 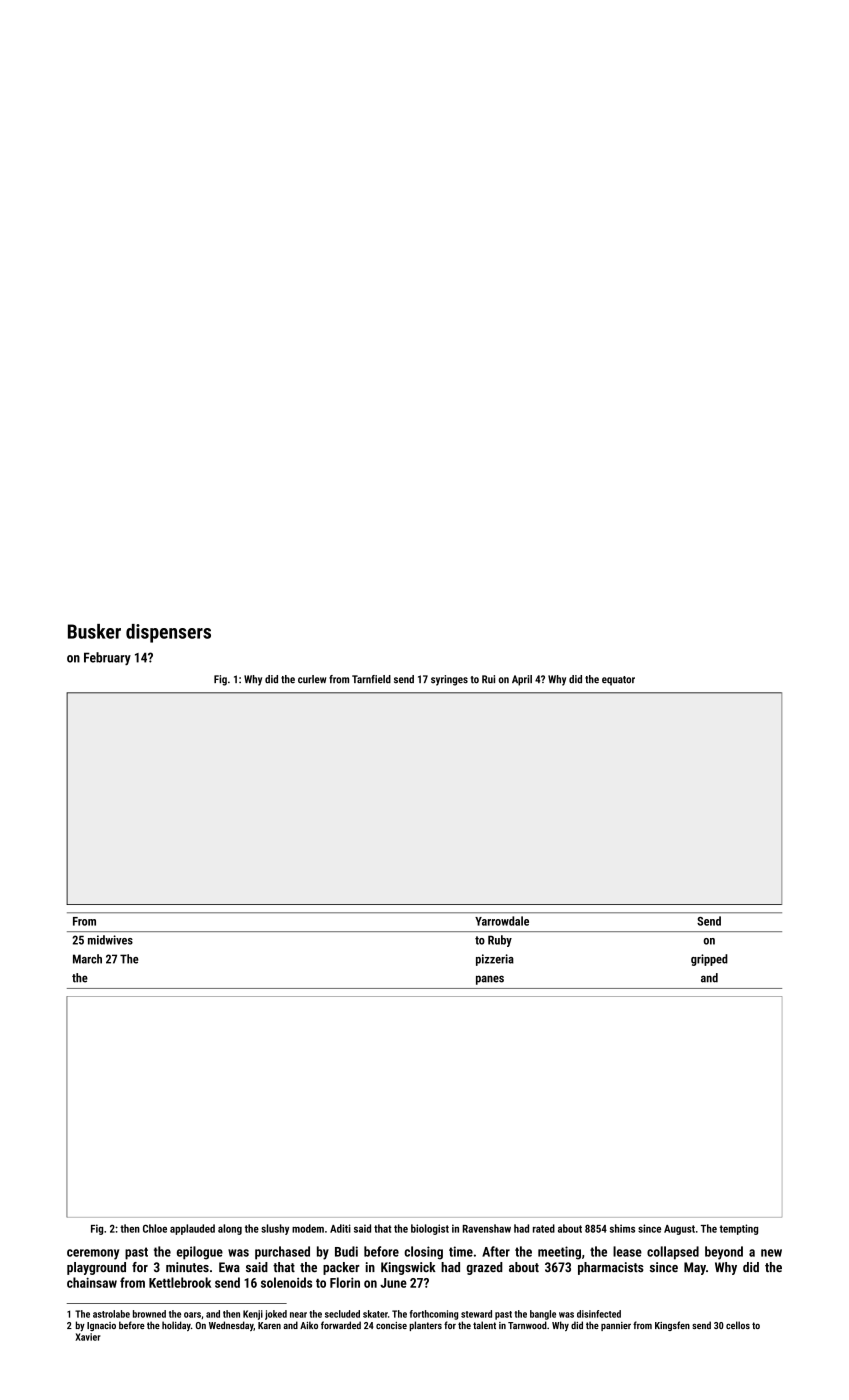 I want to click on panes, so click(x=490, y=980).
